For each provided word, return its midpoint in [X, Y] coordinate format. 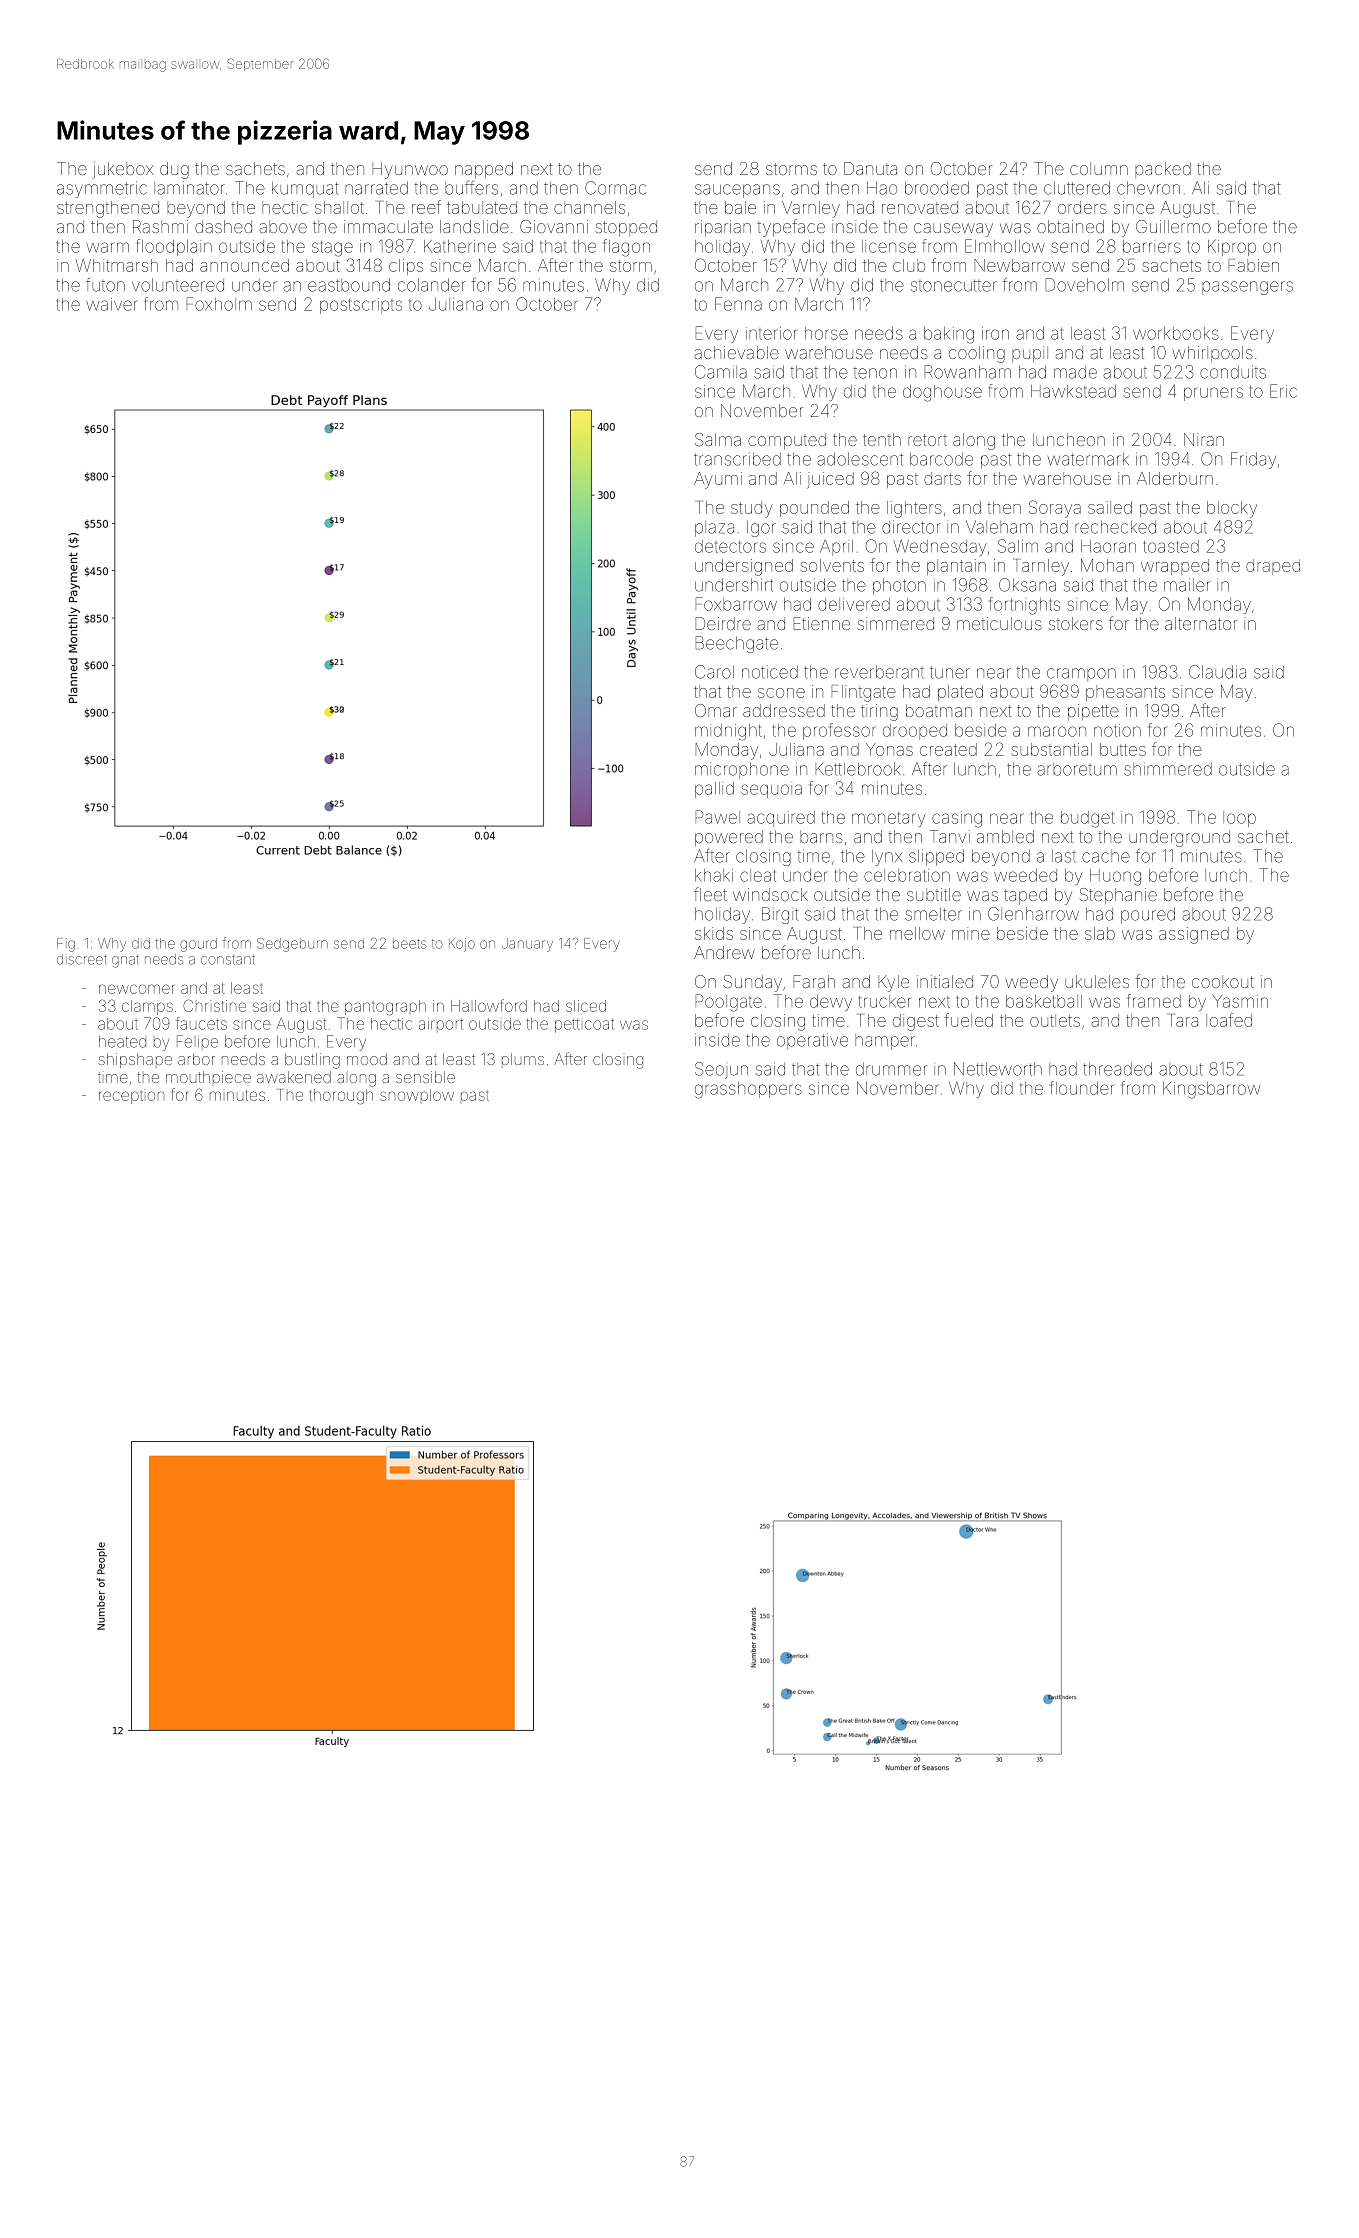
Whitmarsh [117, 265]
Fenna [738, 304]
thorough [341, 1097]
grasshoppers [748, 1090]
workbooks [1176, 333]
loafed [1229, 1020]
